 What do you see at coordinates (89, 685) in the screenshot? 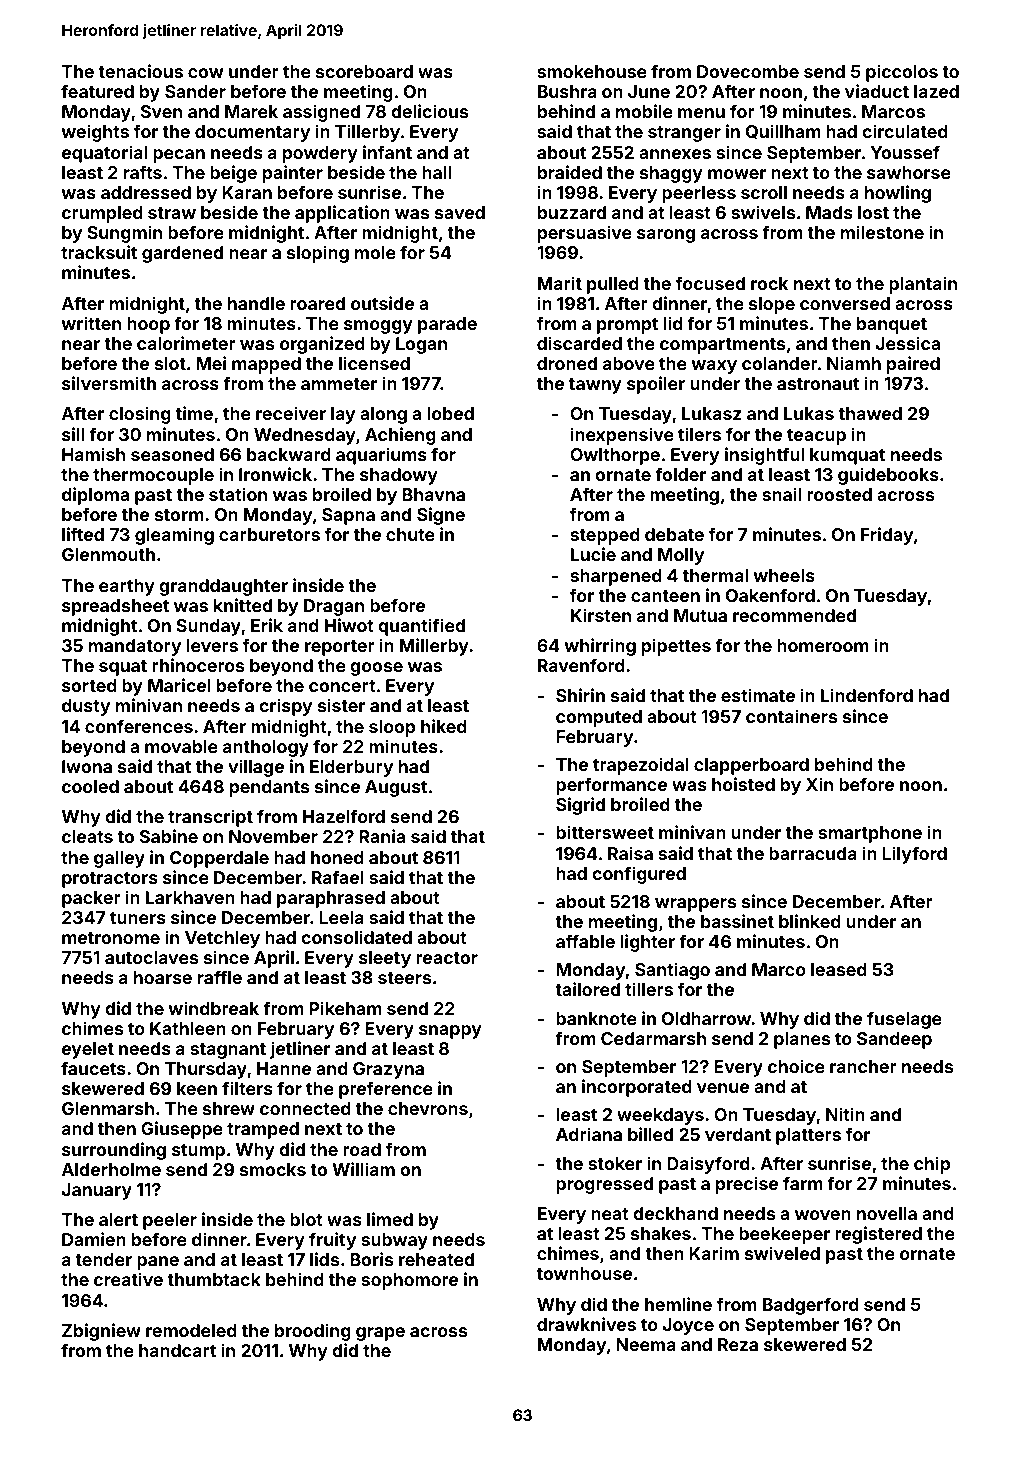
I see `sorted` at bounding box center [89, 685].
